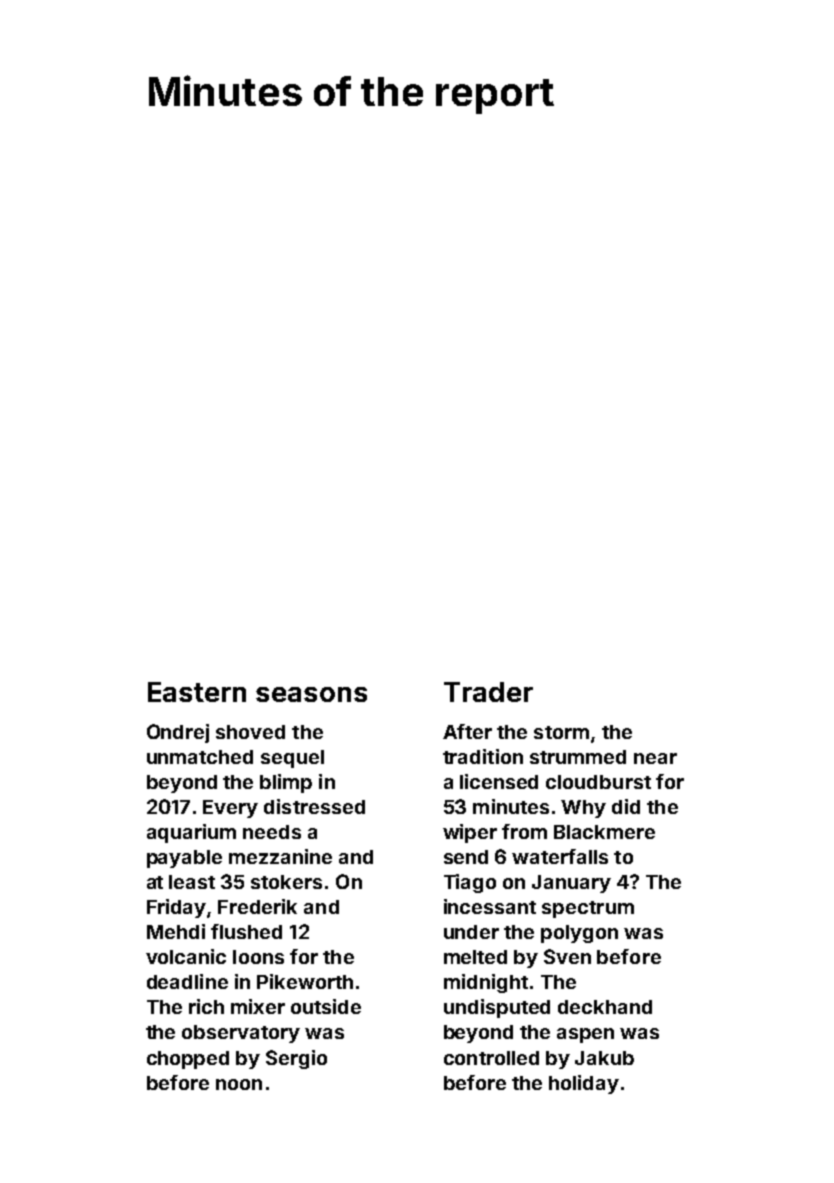 This screenshot has height=1183, width=834. I want to click on controlled, so click(491, 1058).
